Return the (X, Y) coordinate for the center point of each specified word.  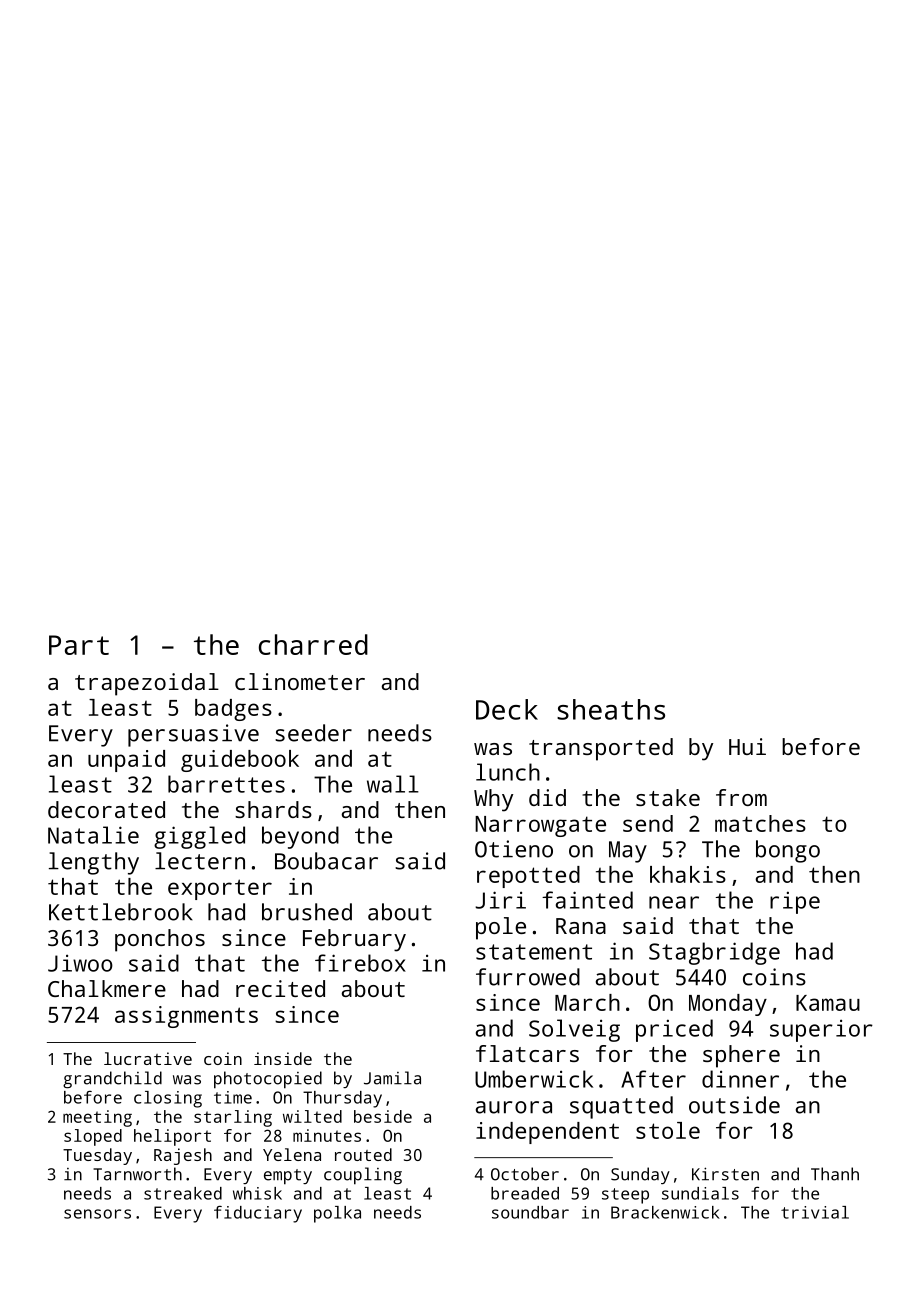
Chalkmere (107, 988)
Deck (507, 709)
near (674, 902)
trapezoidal (147, 684)
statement (534, 952)
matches (760, 823)
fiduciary (258, 1214)
